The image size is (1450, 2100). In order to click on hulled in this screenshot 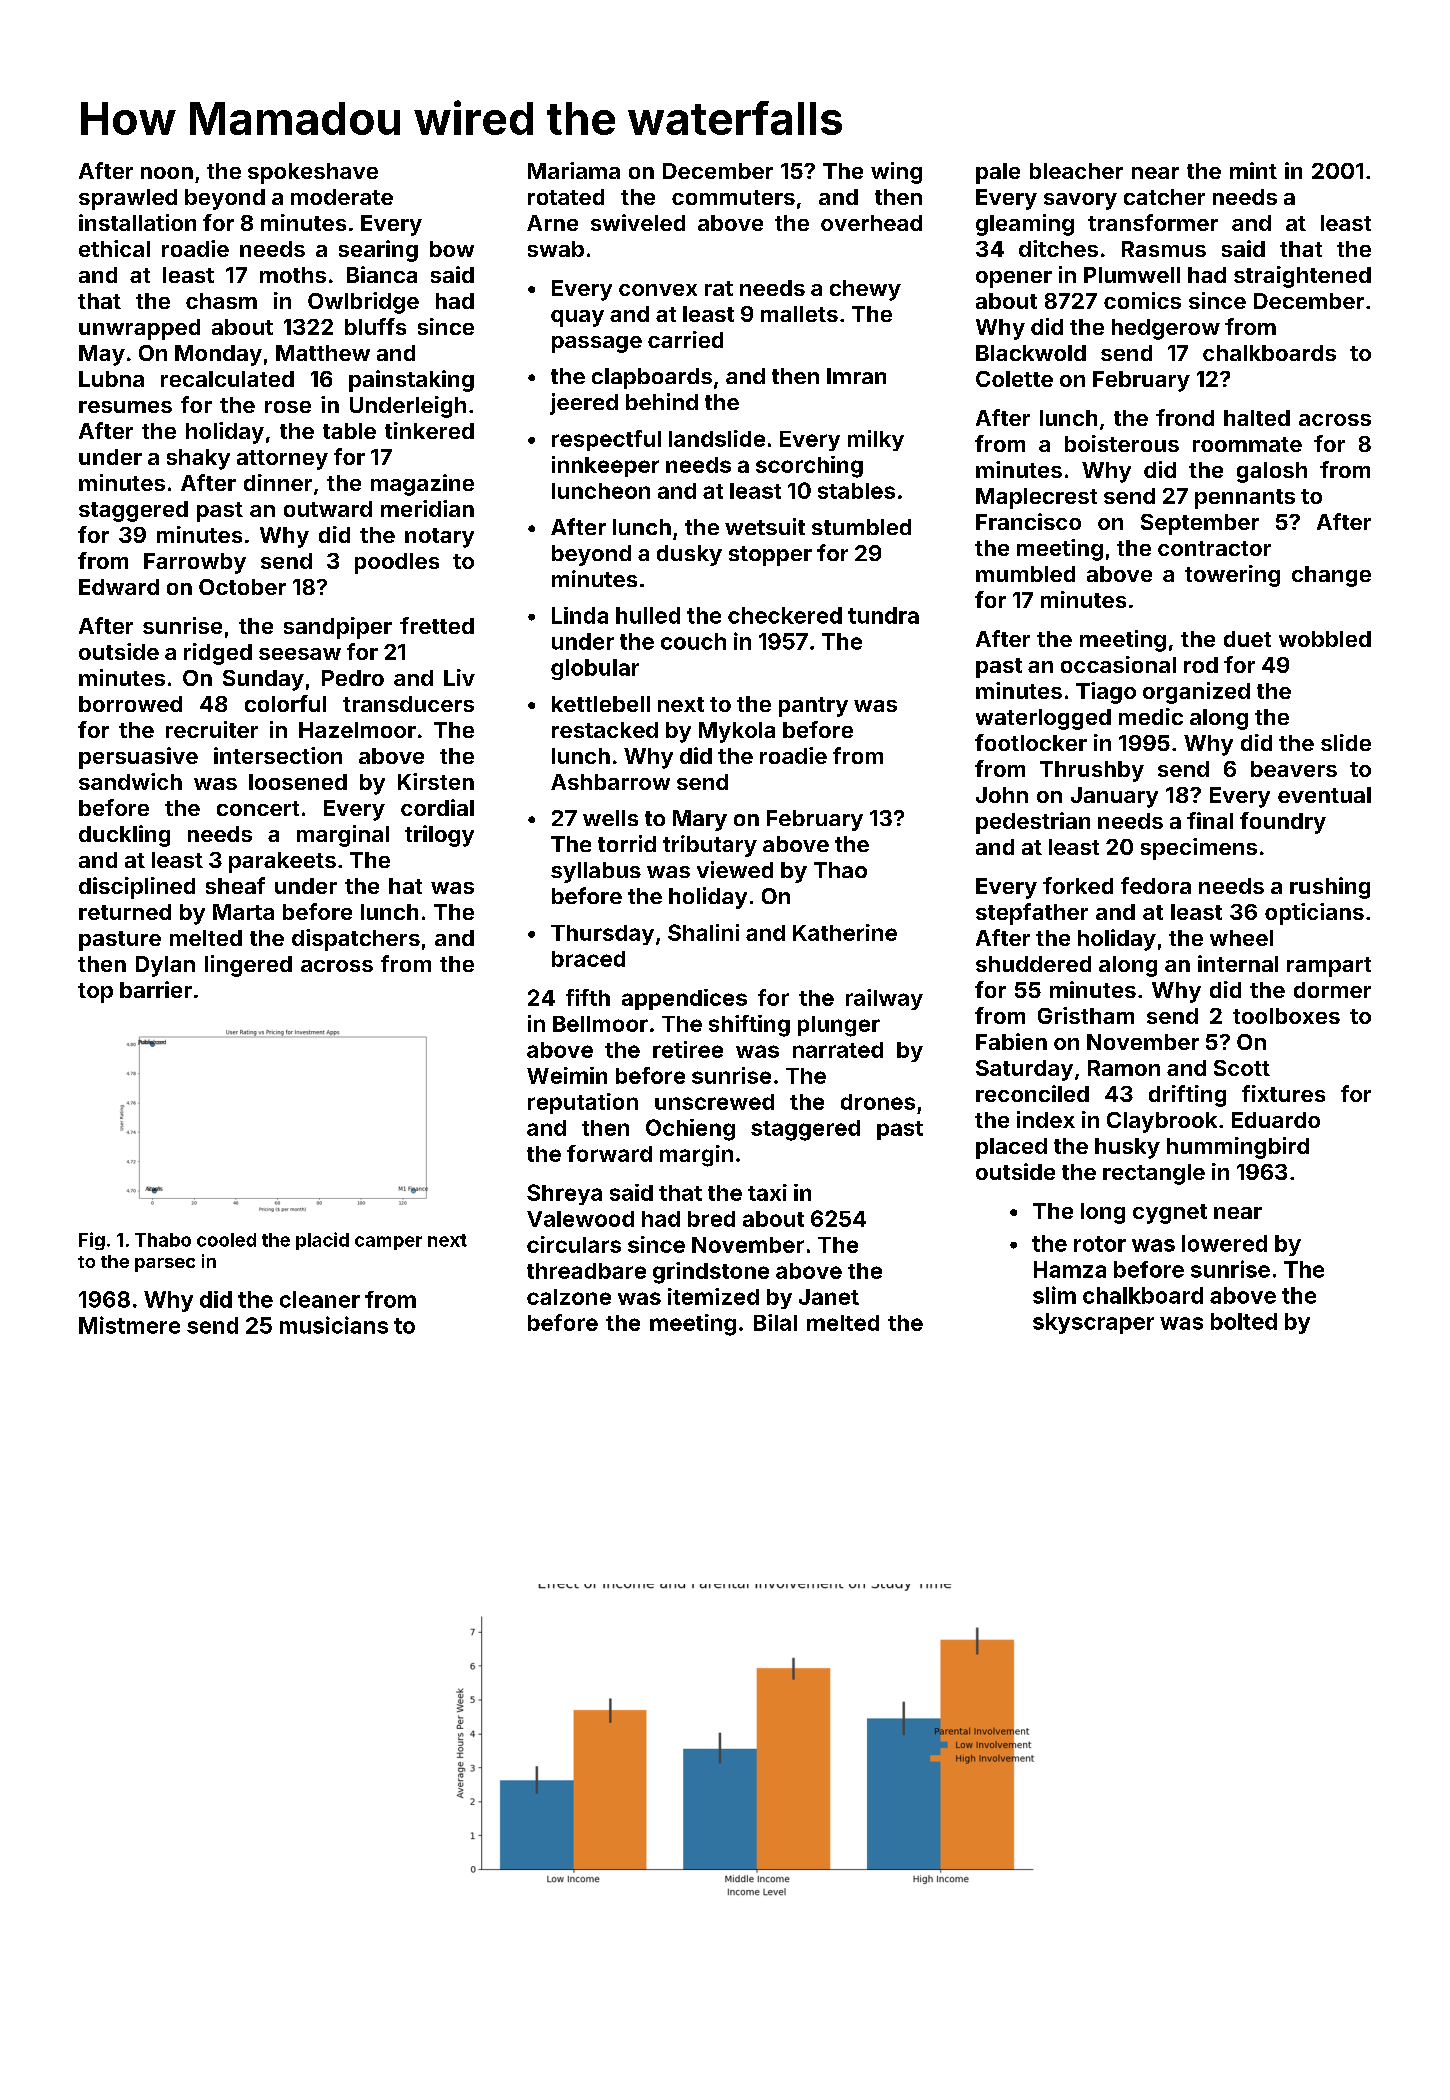, I will do `click(648, 615)`.
